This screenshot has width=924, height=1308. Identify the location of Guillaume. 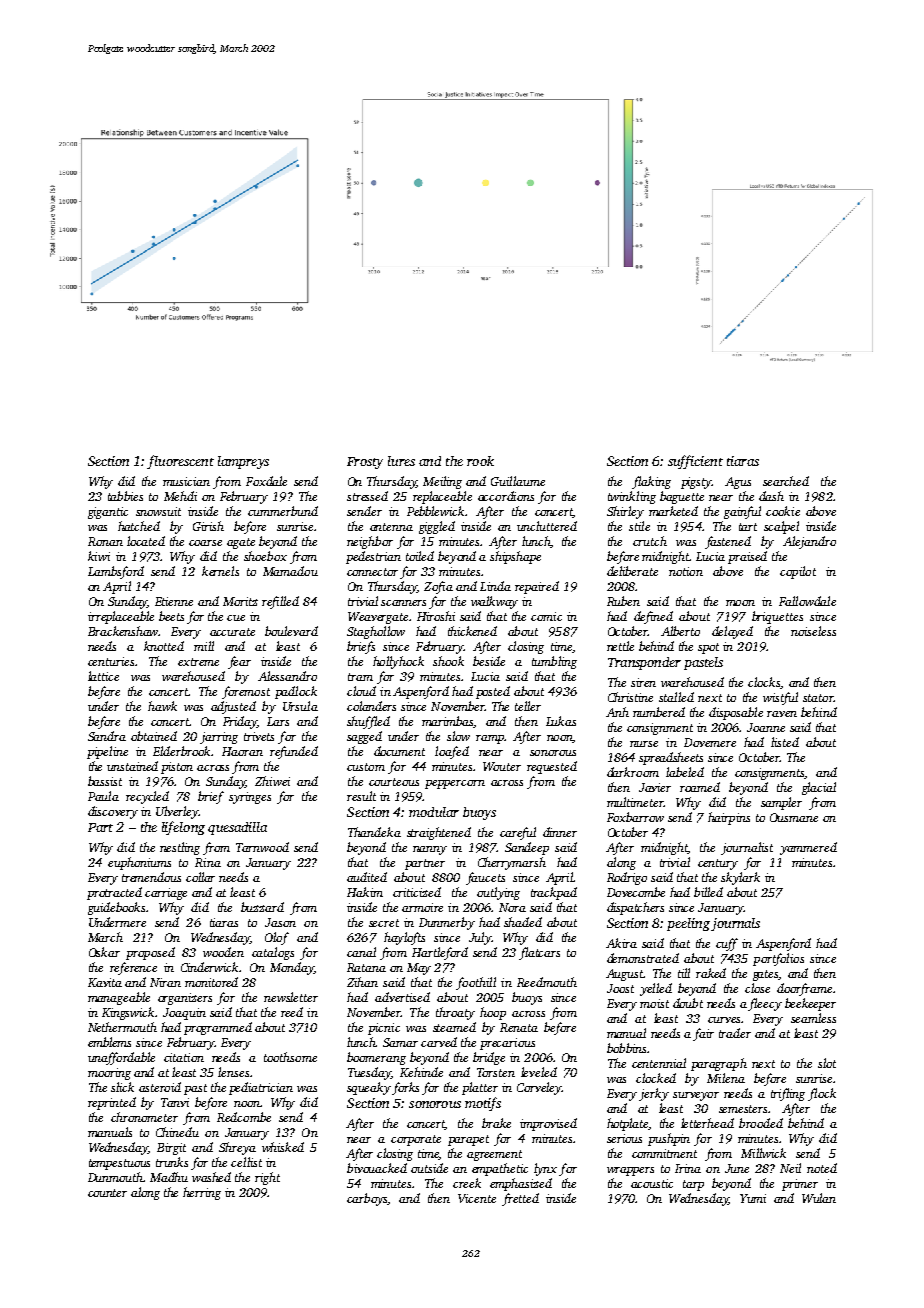
(518, 481).
